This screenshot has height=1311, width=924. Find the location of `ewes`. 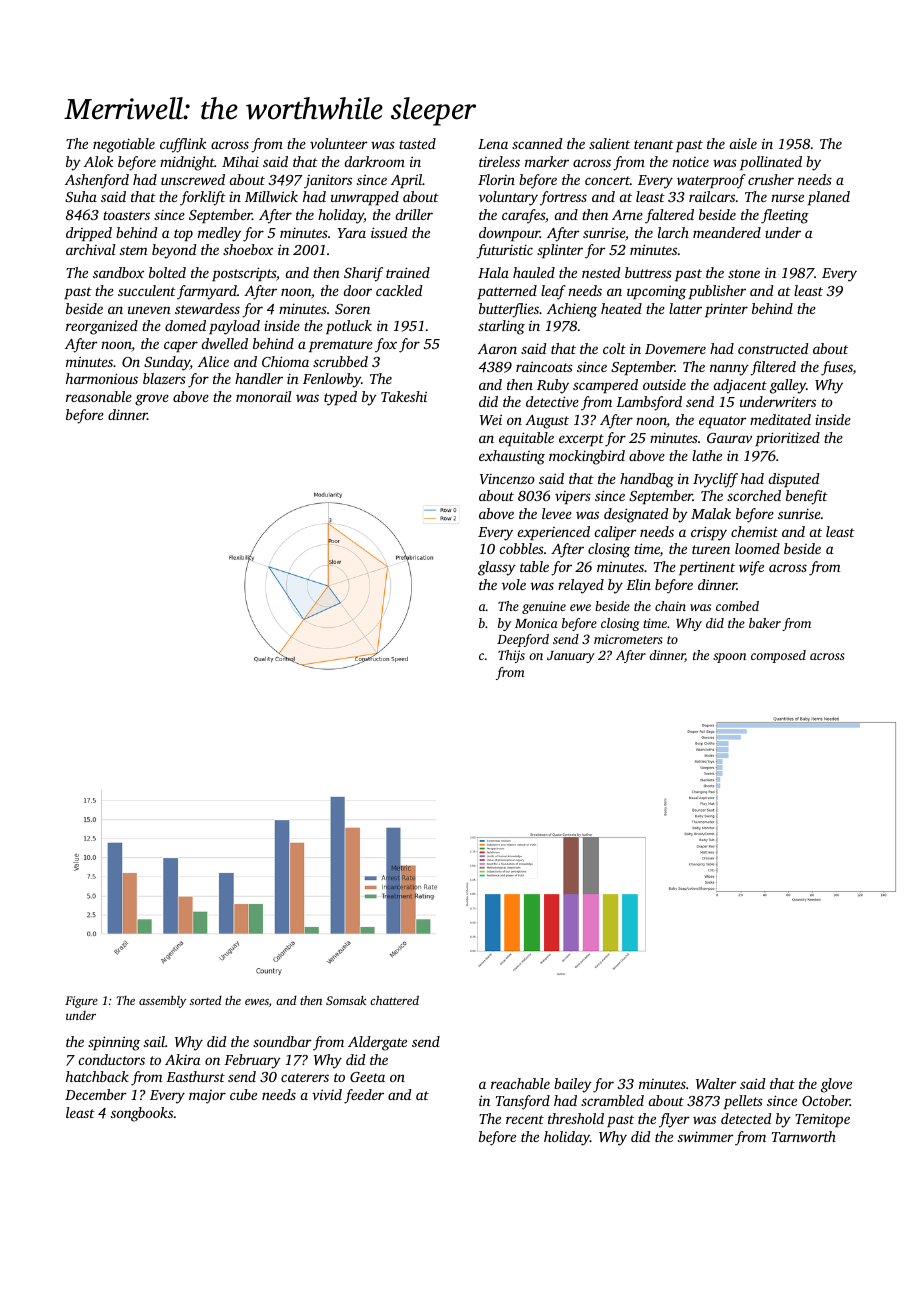

ewes is located at coordinates (257, 1002).
